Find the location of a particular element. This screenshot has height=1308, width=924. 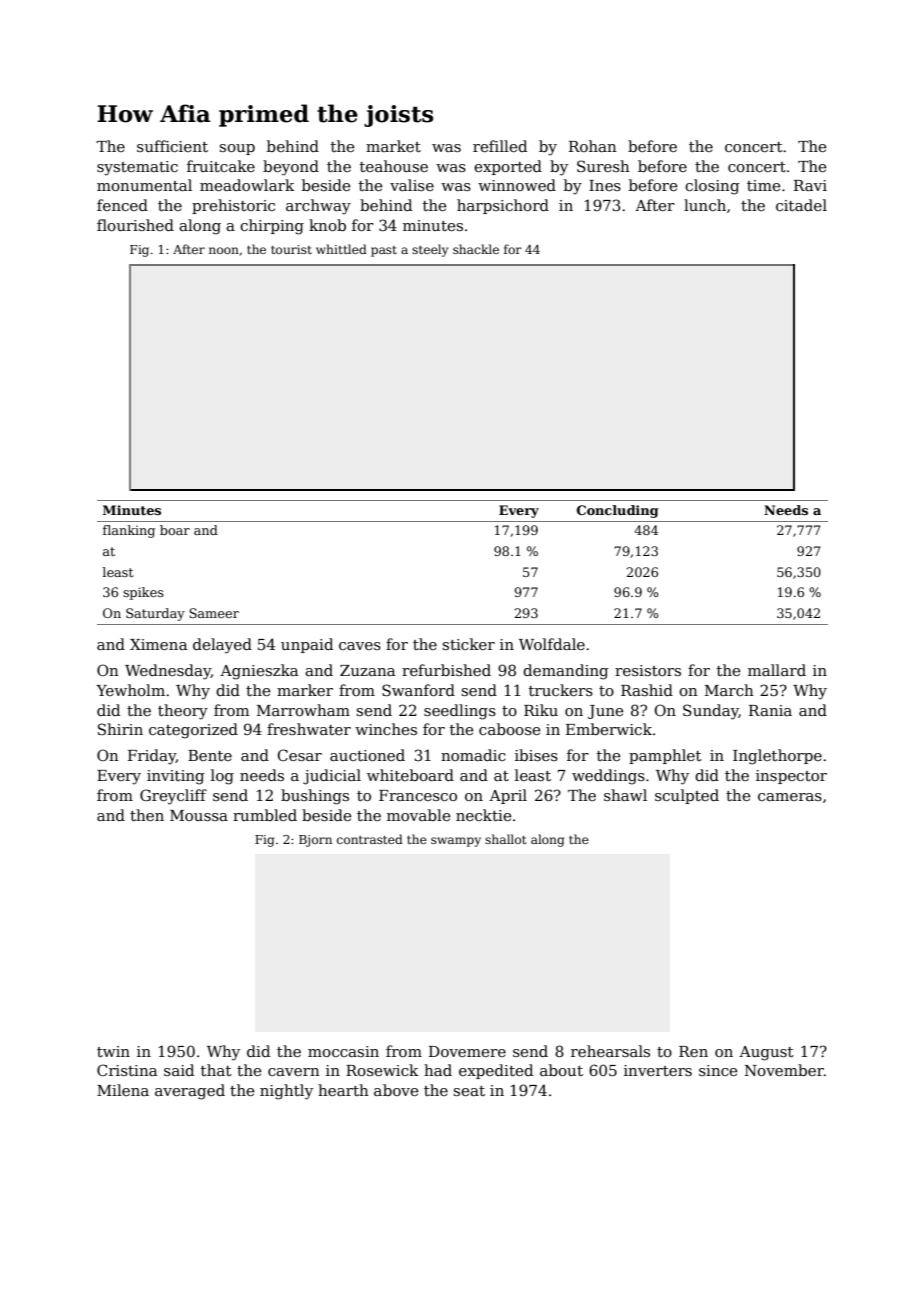

soup is located at coordinates (237, 149).
